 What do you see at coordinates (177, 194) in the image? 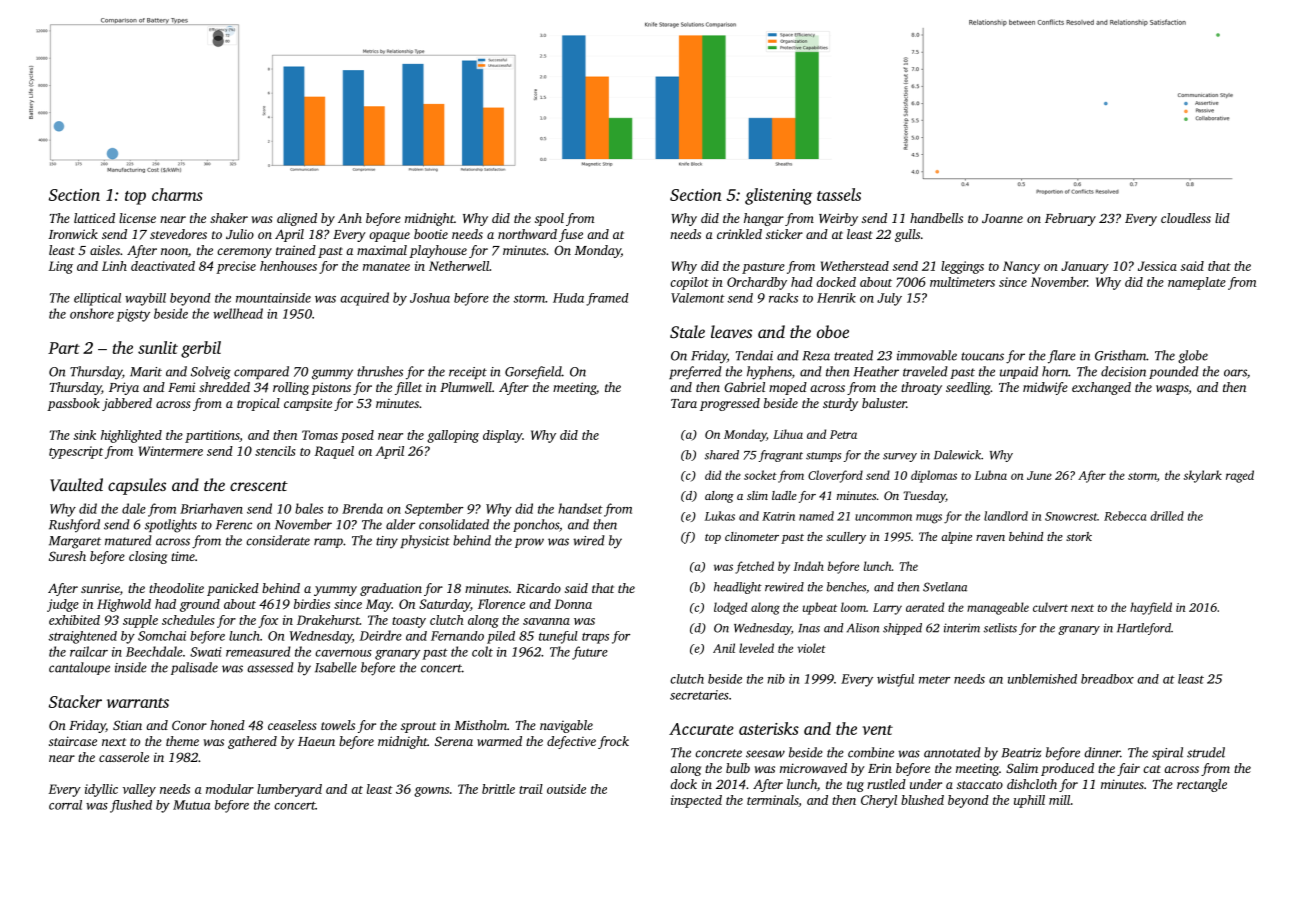
I see `charms` at bounding box center [177, 194].
